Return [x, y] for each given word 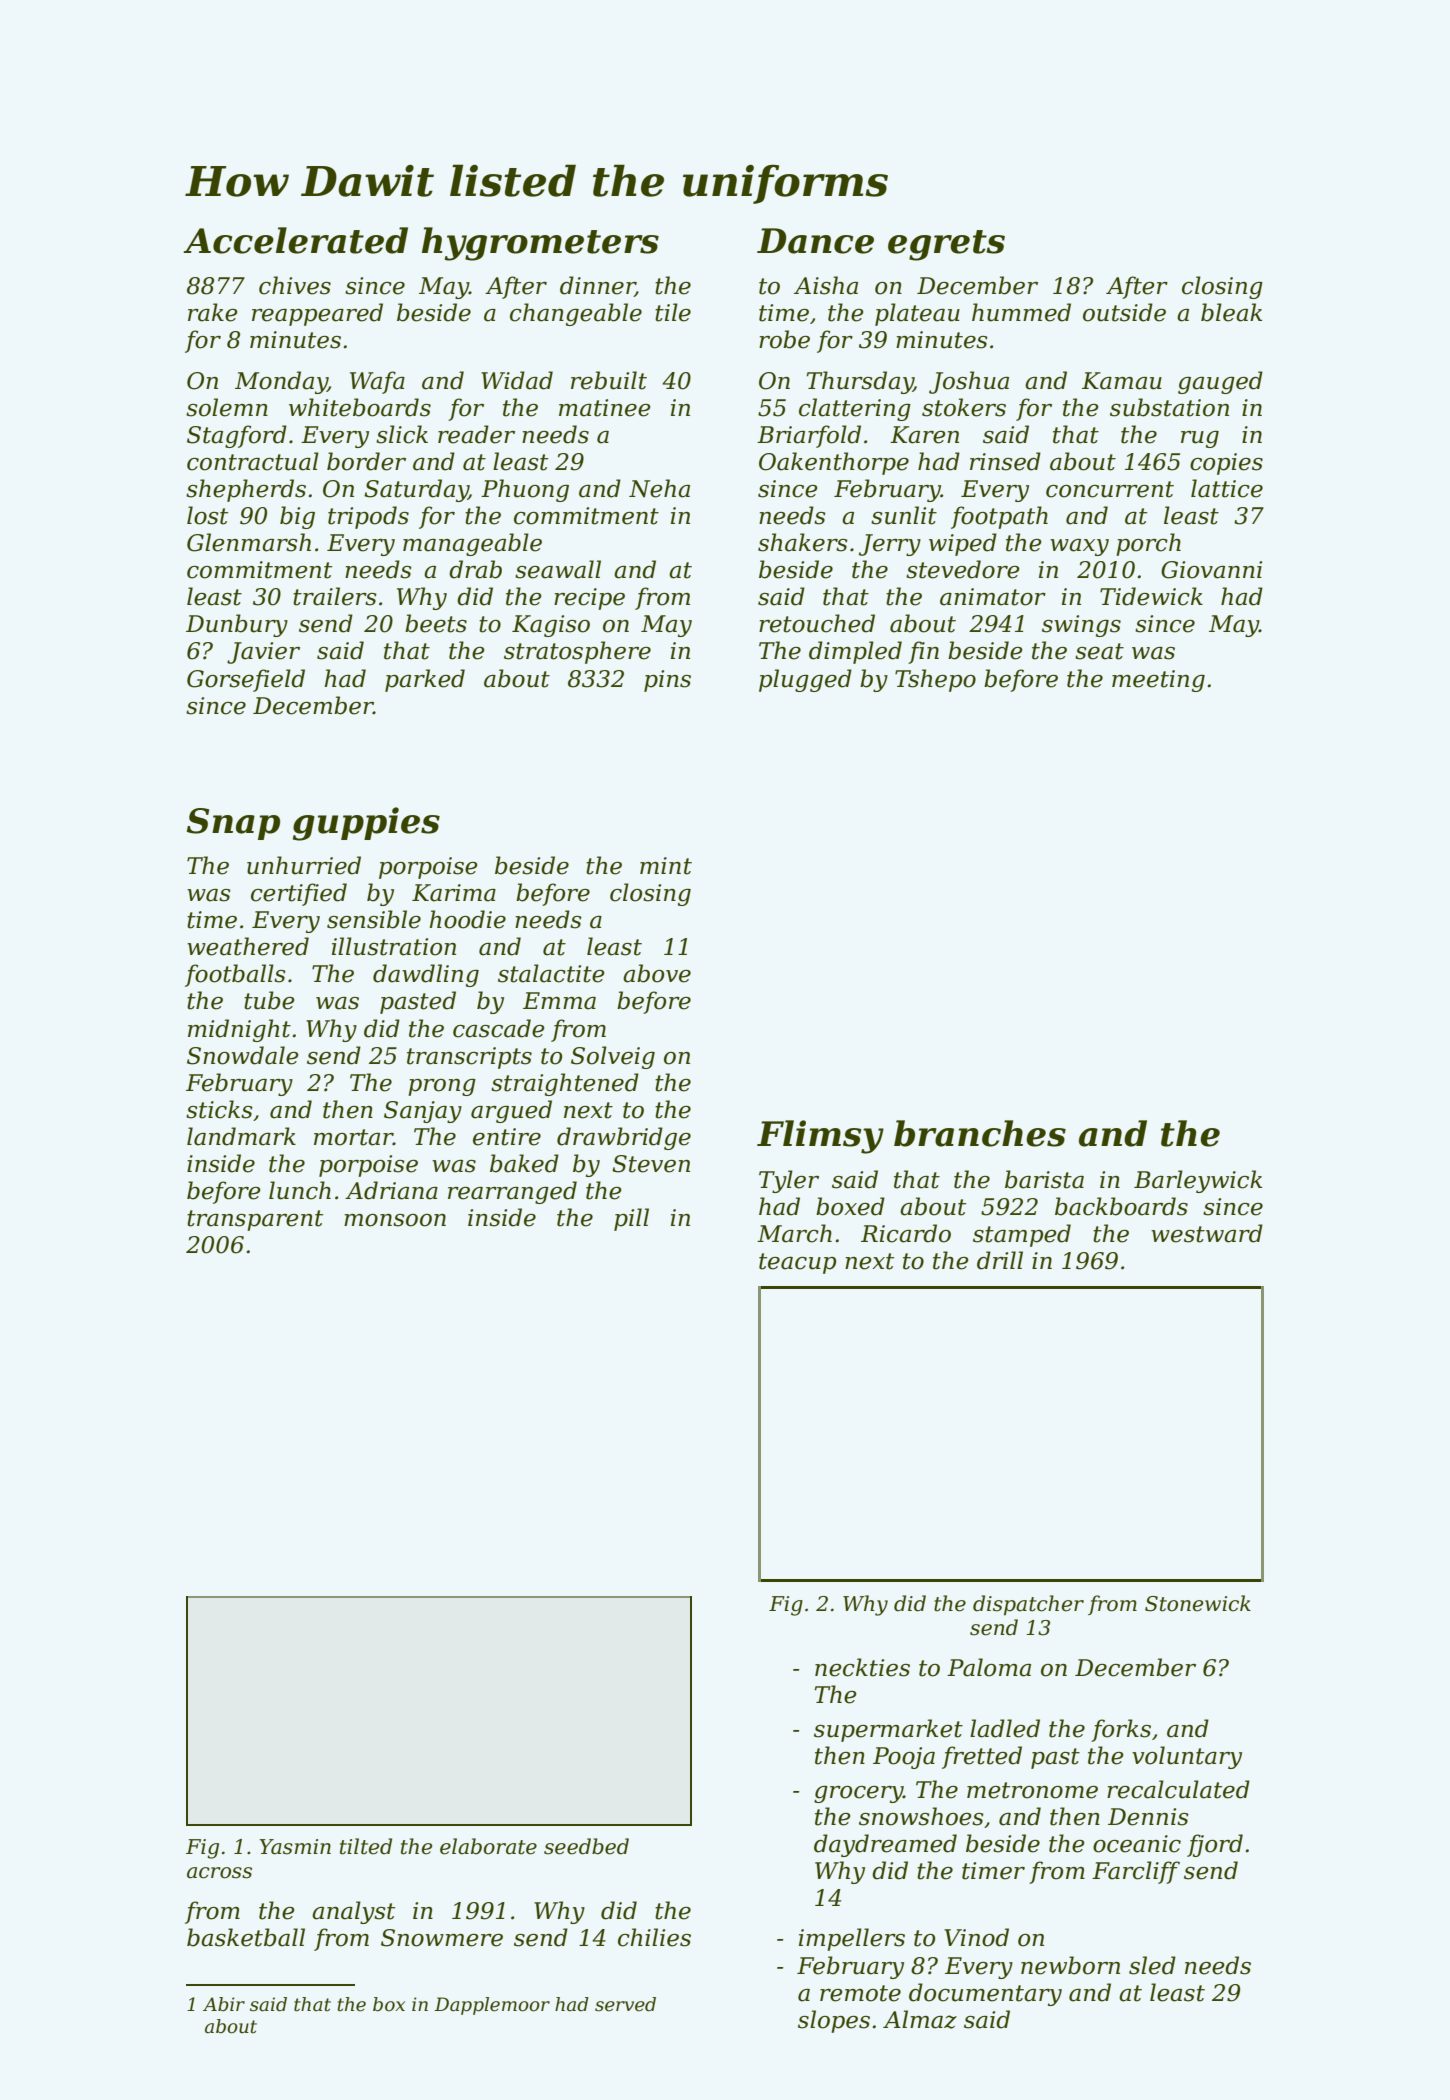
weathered [248, 946]
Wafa [377, 382]
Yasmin [295, 1847]
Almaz [920, 2019]
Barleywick [1198, 1181]
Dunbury [237, 625]
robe [784, 339]
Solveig [613, 1057]
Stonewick [1198, 1603]
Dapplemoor [492, 2006]
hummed [1021, 312]
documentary [985, 1994]
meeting [1158, 681]
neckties [862, 1667]
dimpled [855, 652]
